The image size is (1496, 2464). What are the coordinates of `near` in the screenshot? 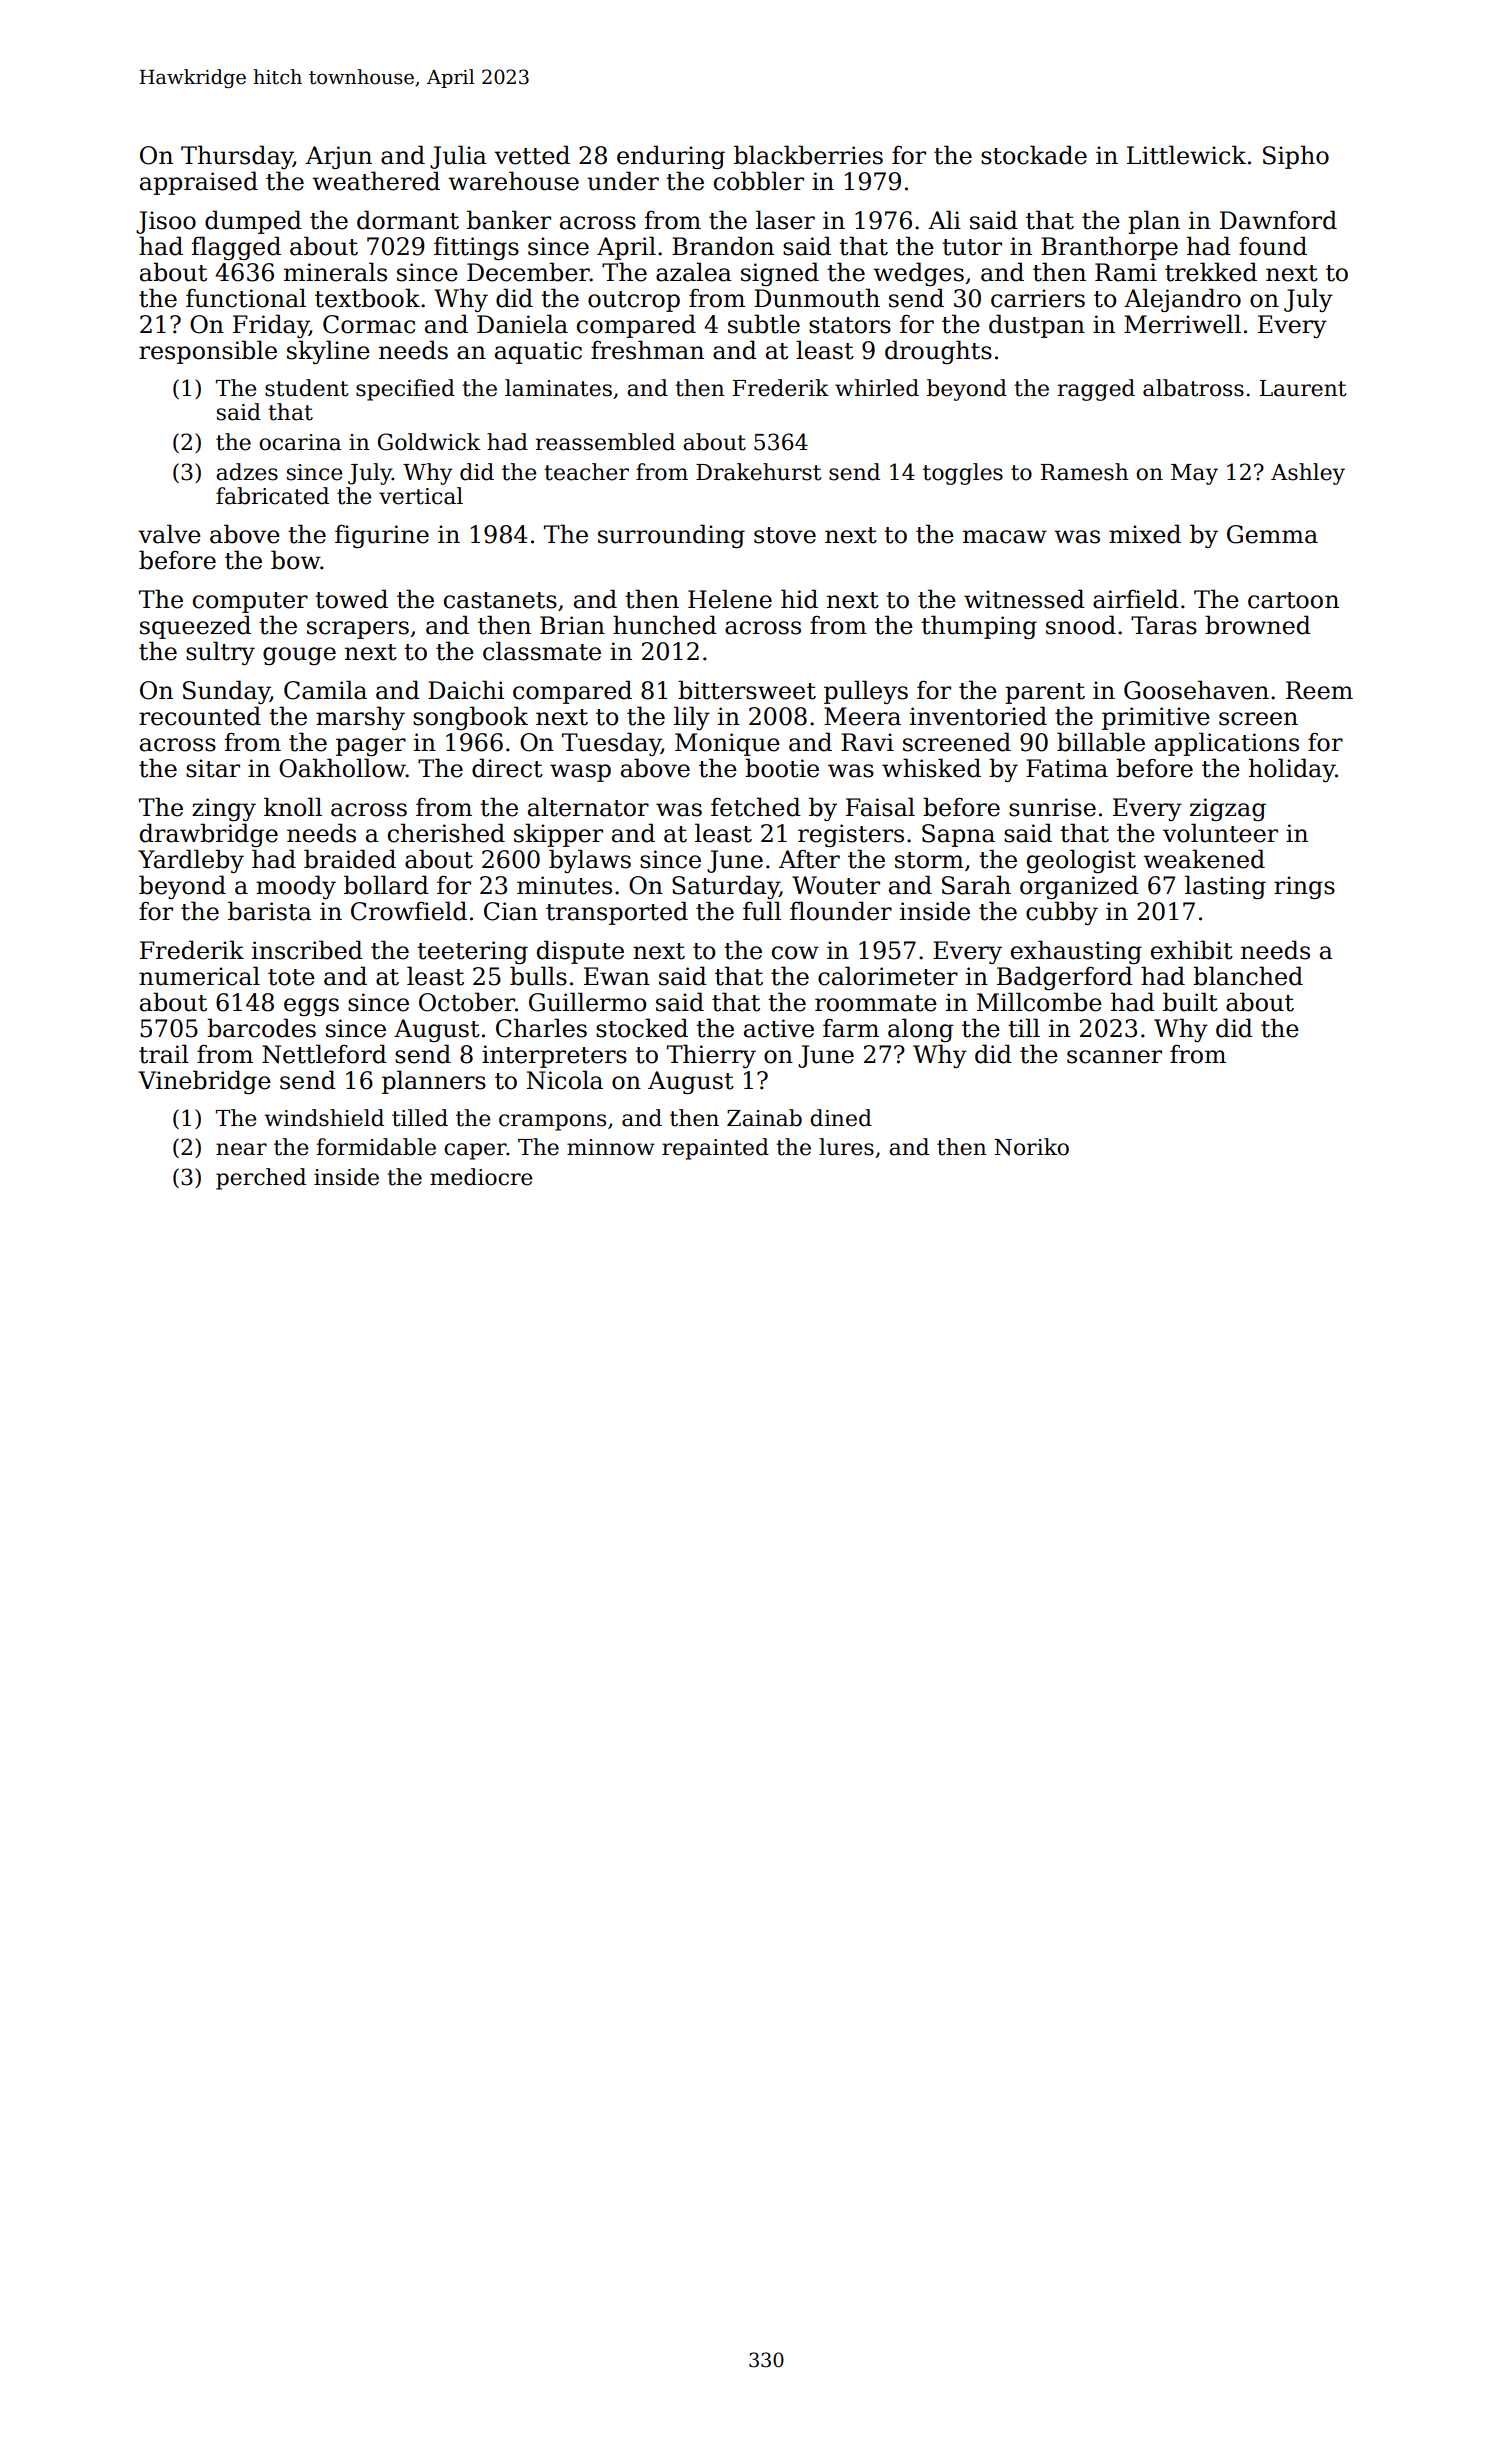 It's located at (241, 1149).
